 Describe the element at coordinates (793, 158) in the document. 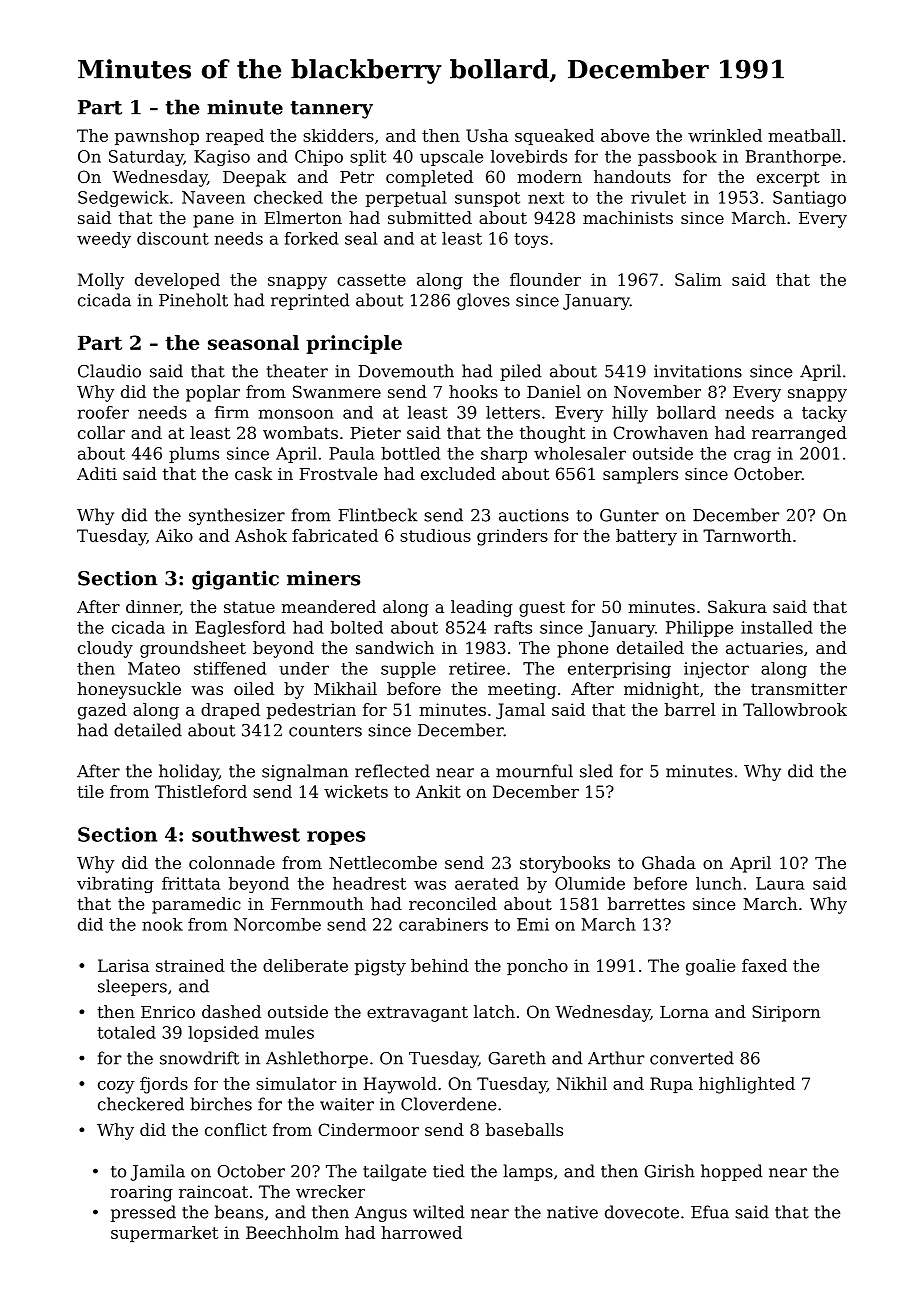

I see `Branthorpe` at that location.
